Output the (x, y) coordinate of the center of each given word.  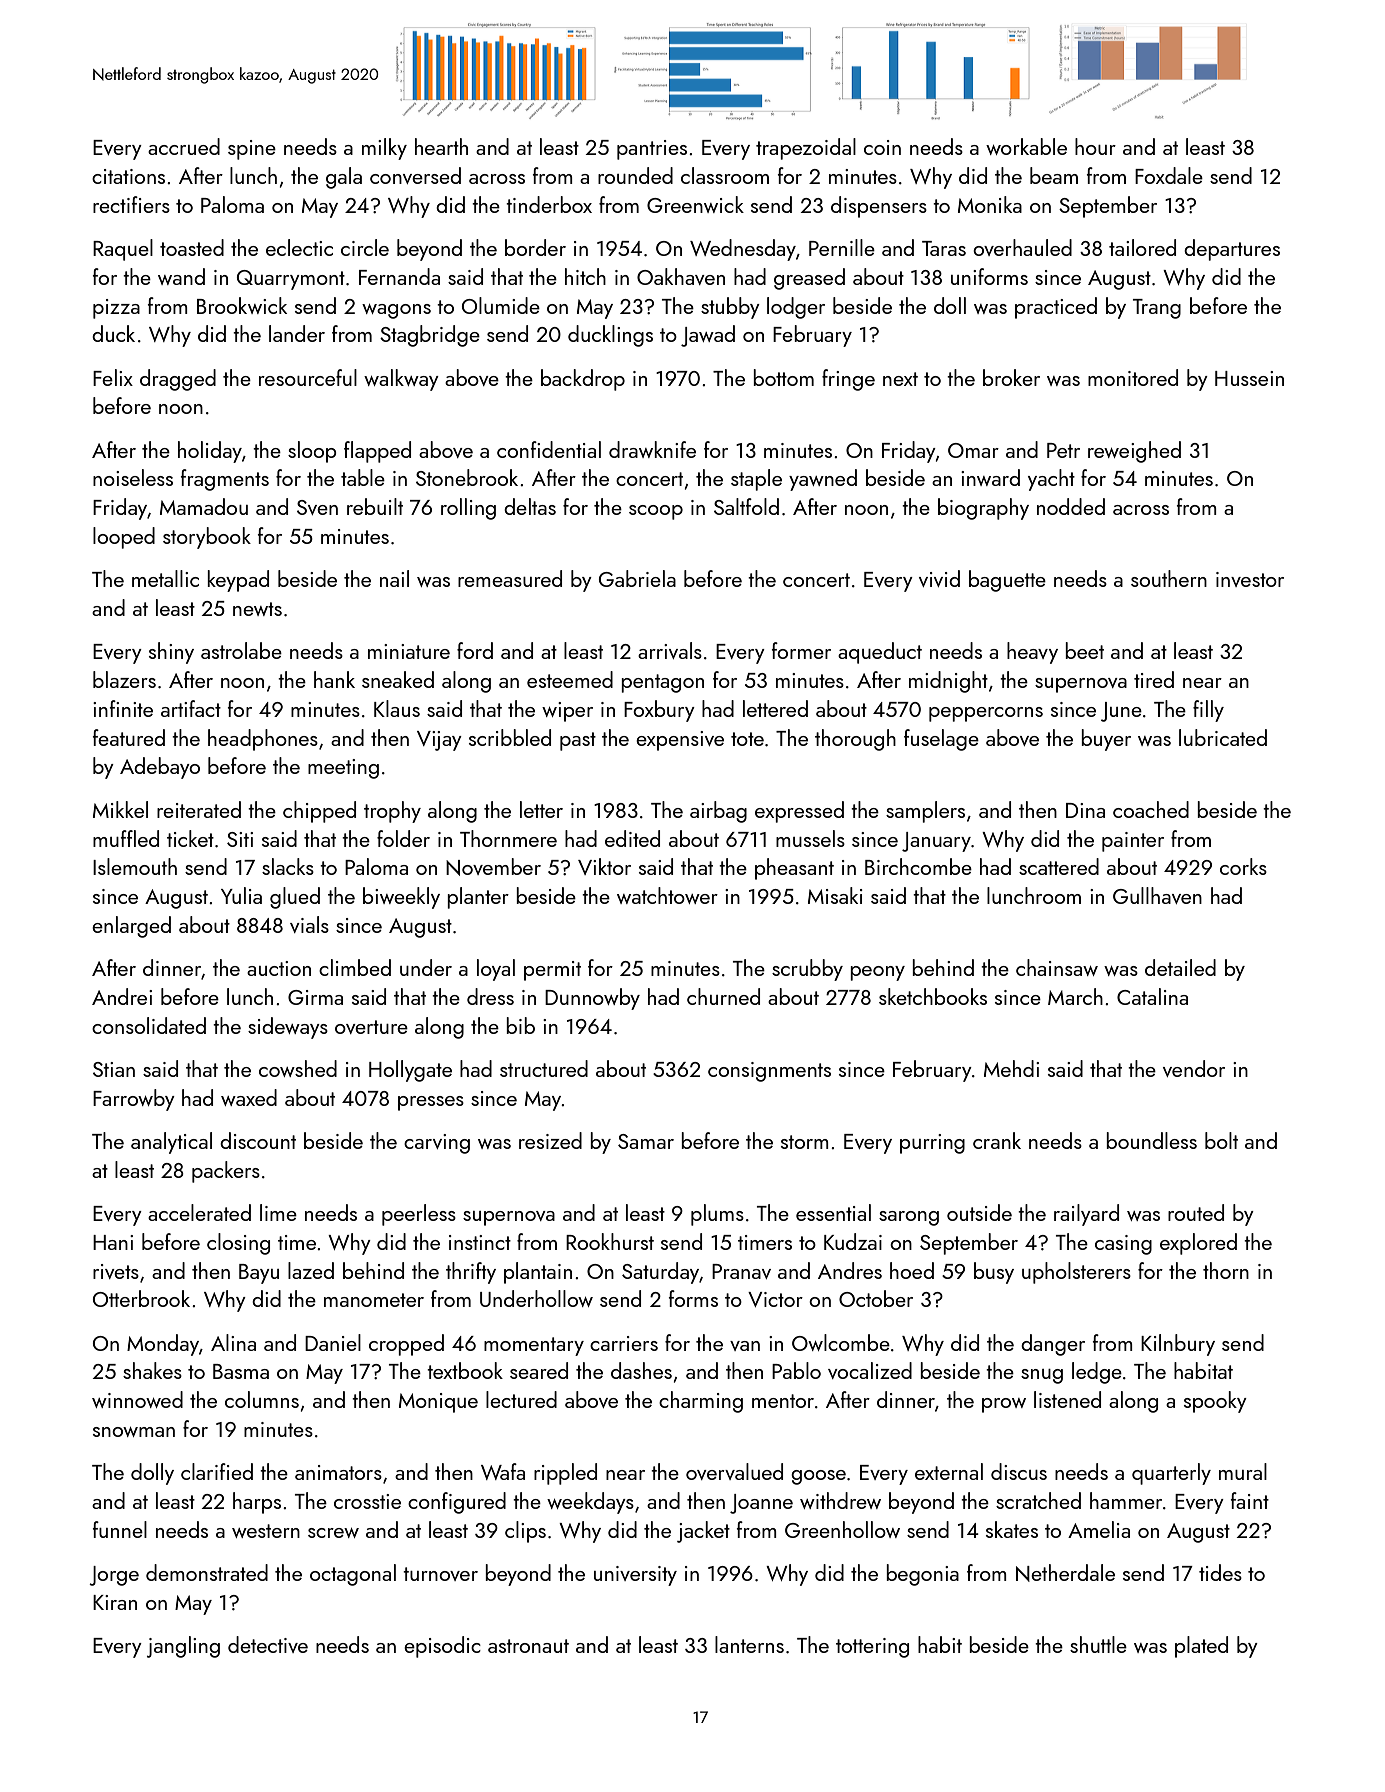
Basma (241, 1371)
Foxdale (1169, 175)
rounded (635, 175)
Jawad (708, 336)
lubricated (1223, 737)
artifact (191, 708)
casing (1123, 1245)
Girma (315, 997)
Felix (113, 377)
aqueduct (880, 653)
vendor (1194, 1068)
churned (723, 996)
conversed (415, 175)
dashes (641, 1370)
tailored (1142, 247)
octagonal (353, 1575)
